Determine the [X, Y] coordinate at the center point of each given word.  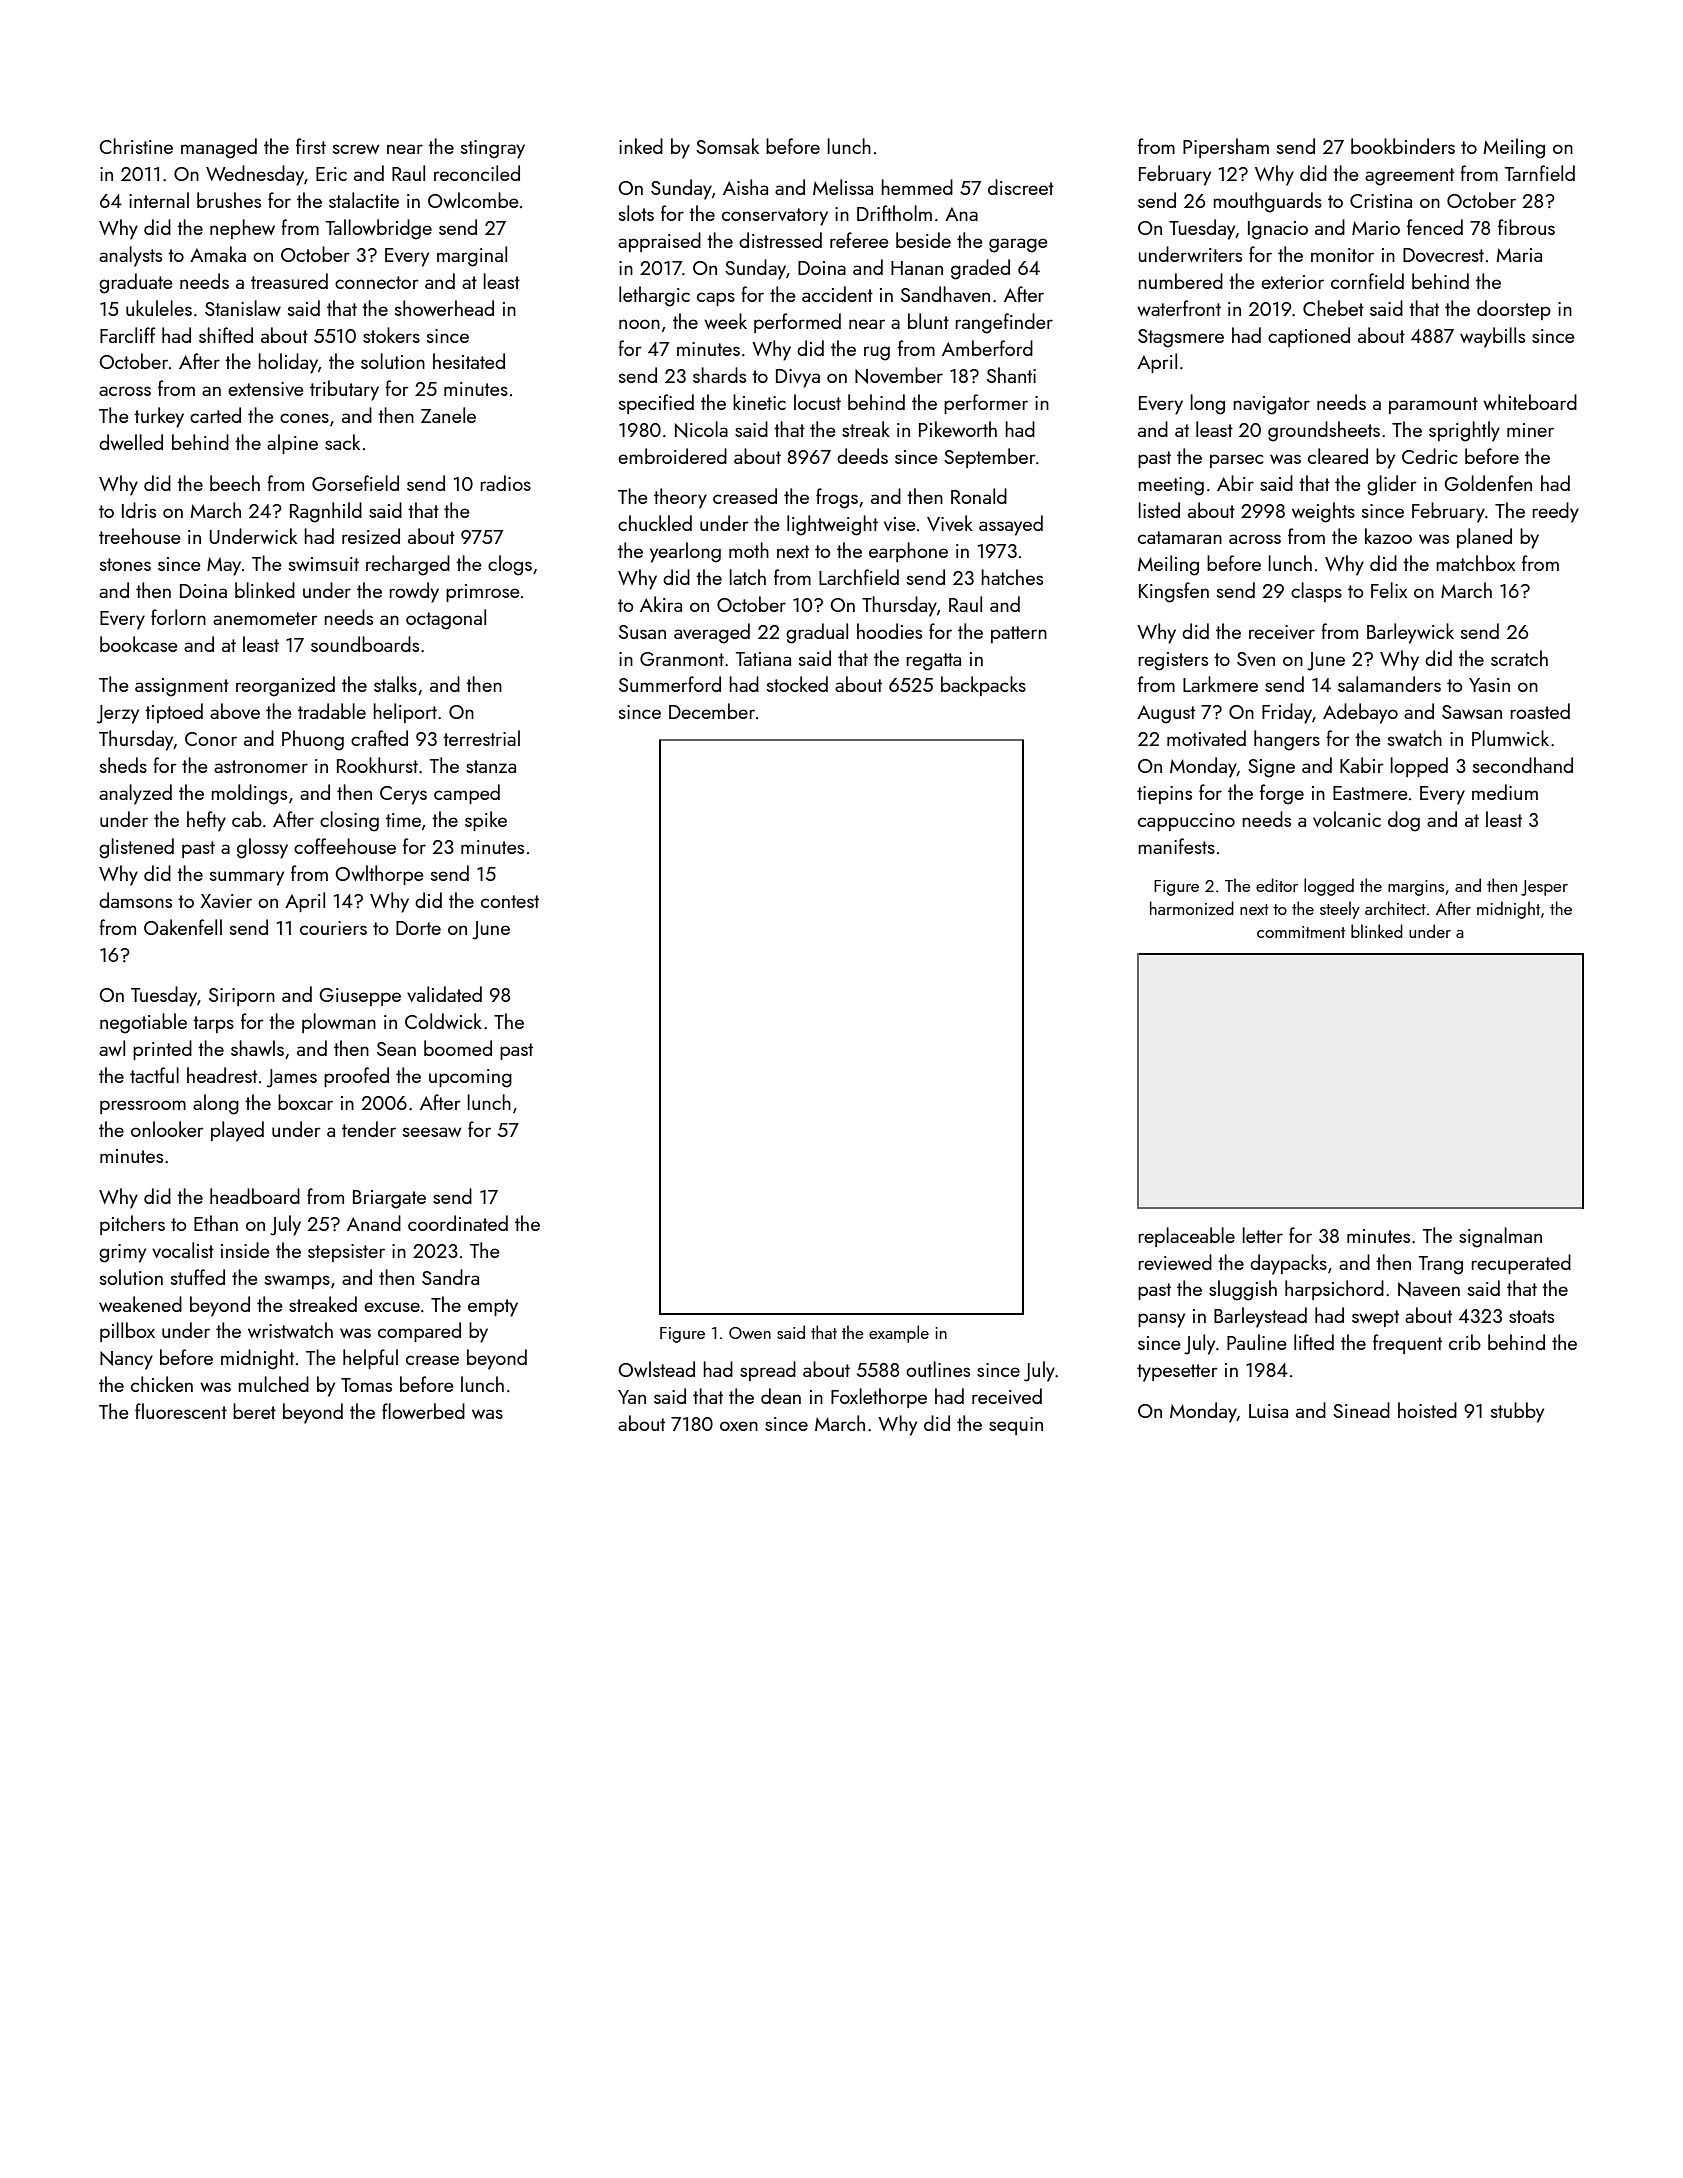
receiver [1282, 632]
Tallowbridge [379, 229]
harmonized [1192, 908]
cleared [1338, 456]
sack [342, 442]
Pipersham [1226, 148]
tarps [213, 1024]
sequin [1016, 1426]
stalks [395, 684]
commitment [1301, 932]
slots [636, 213]
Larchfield [859, 577]
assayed [1011, 525]
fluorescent [181, 1411]
